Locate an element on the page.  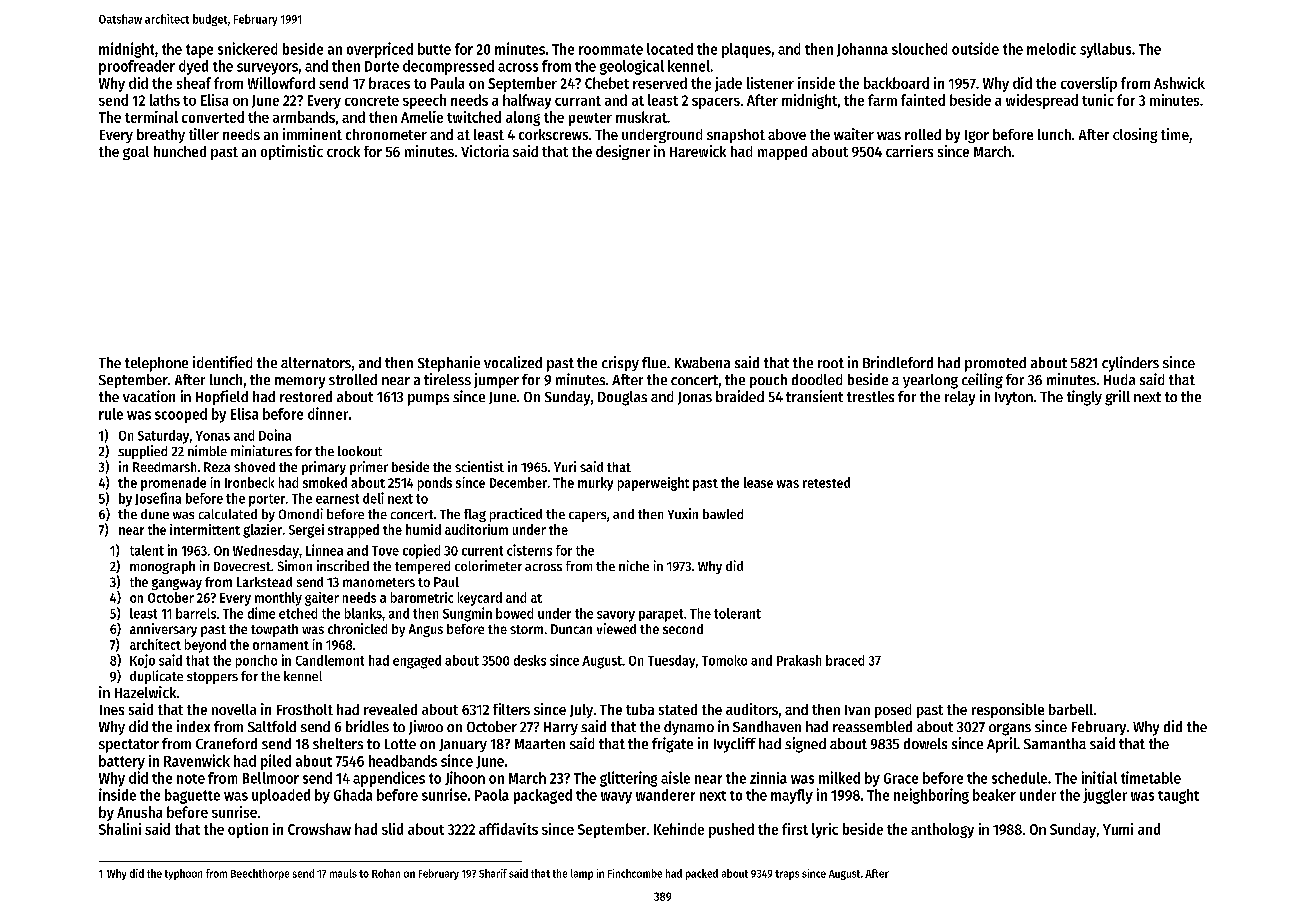
roommate is located at coordinates (611, 49).
